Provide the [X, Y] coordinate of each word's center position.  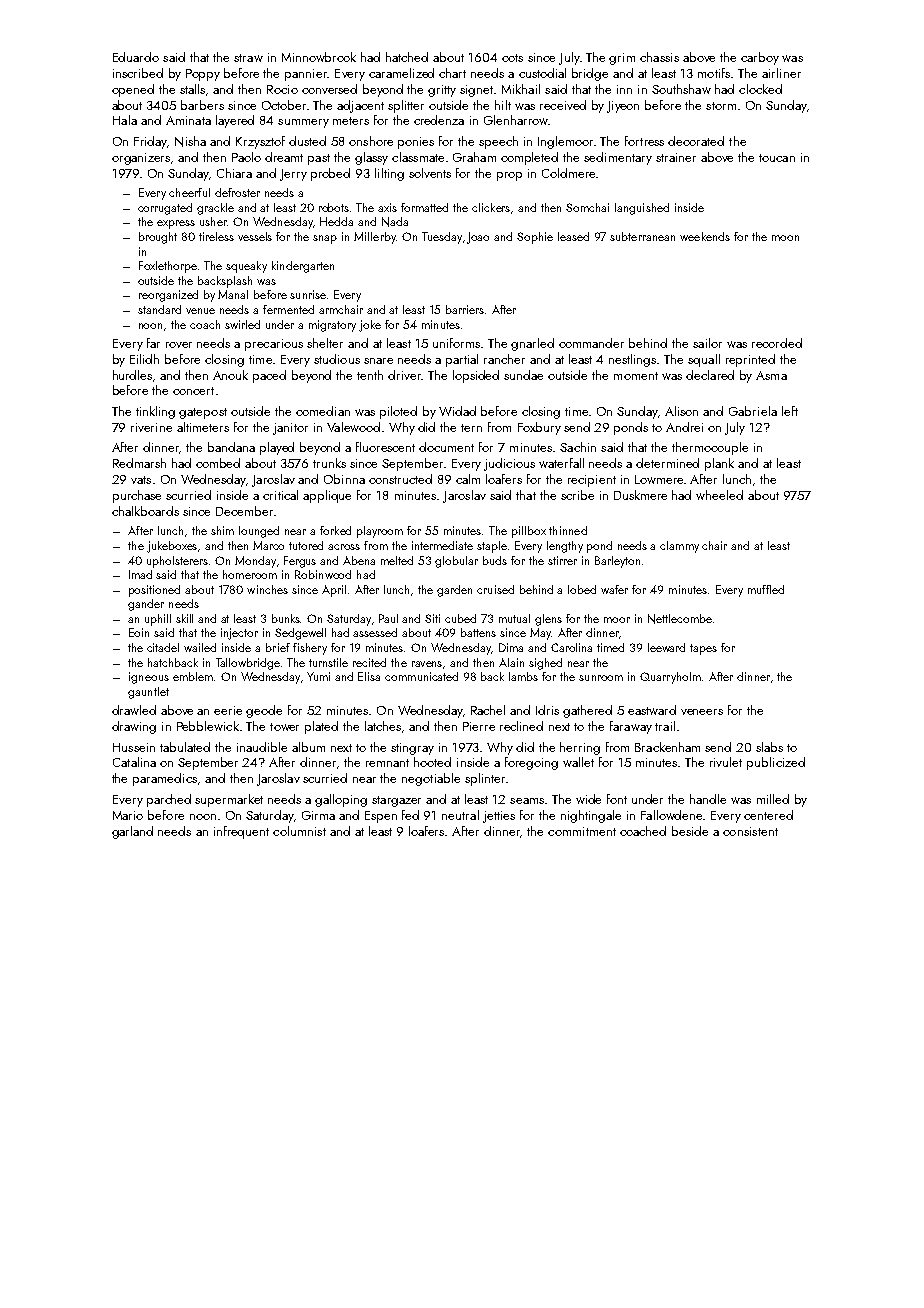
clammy [679, 547]
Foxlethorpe [168, 267]
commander [591, 343]
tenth [370, 375]
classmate [418, 157]
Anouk [230, 375]
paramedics [165, 779]
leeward [666, 647]
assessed [375, 632]
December [244, 511]
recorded [777, 343]
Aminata [188, 120]
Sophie [535, 238]
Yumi [318, 676]
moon [785, 238]
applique [327, 496]
